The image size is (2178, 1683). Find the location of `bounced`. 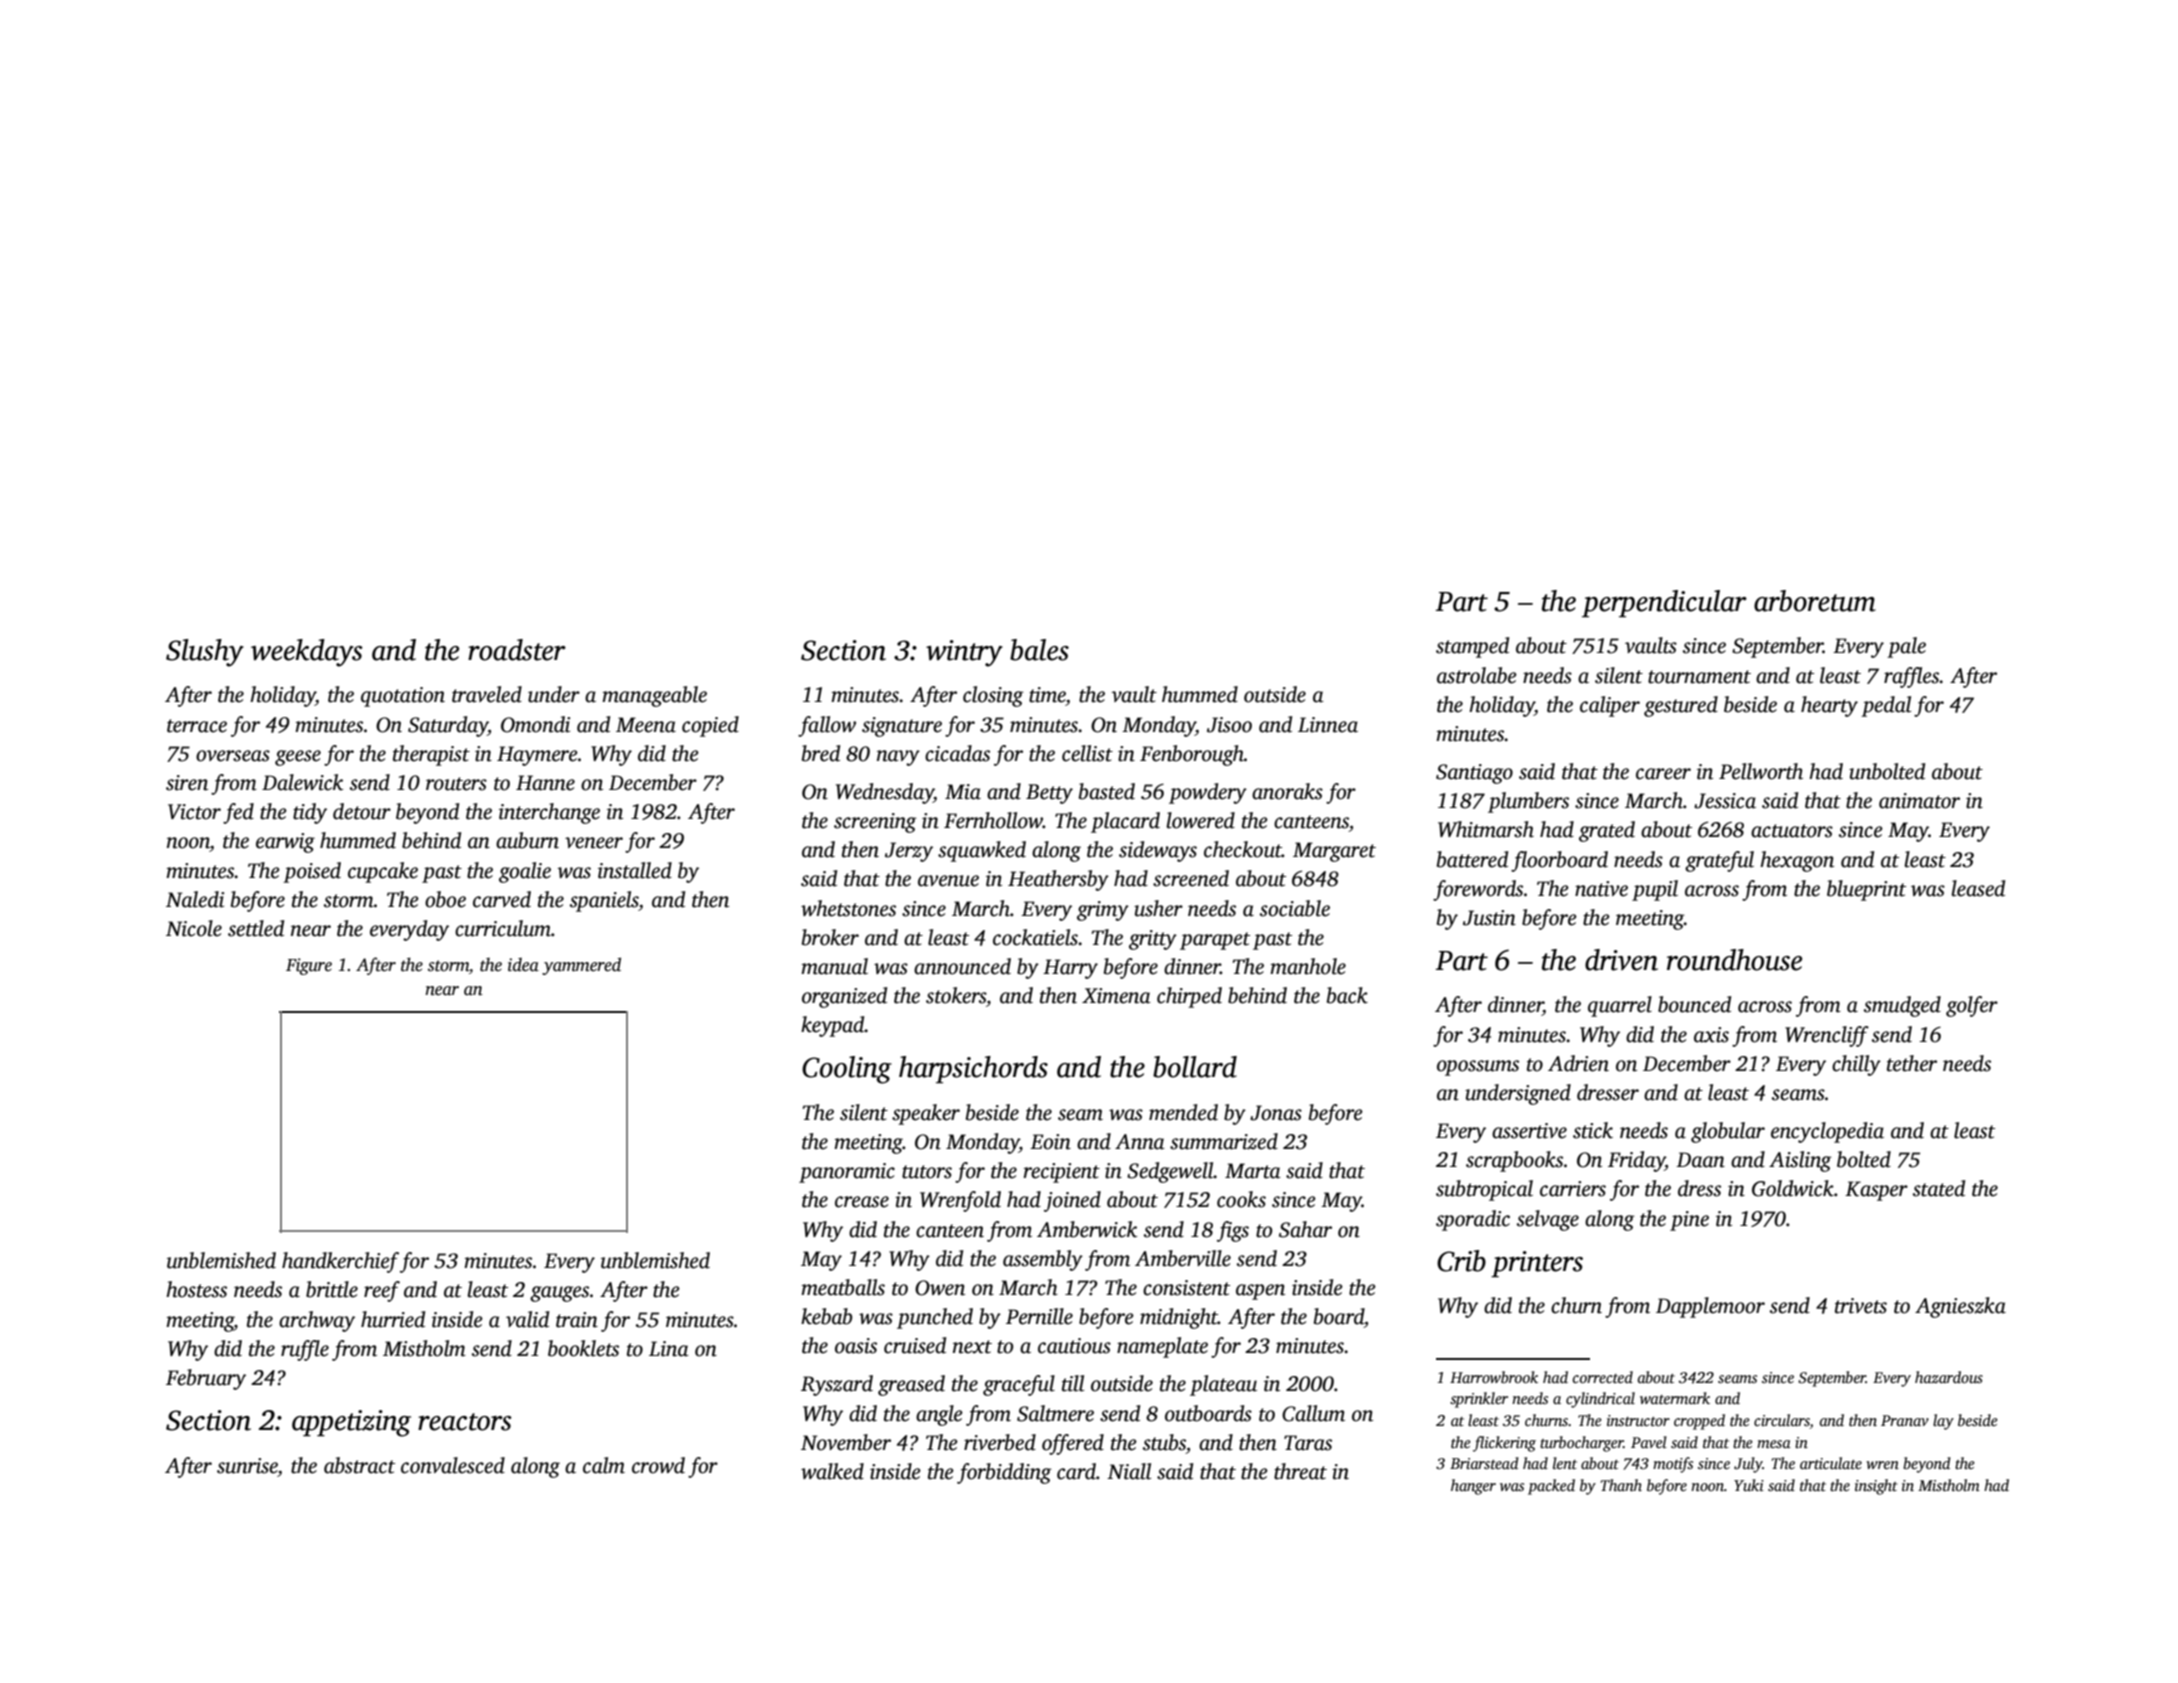

bounced is located at coordinates (1694, 1004).
